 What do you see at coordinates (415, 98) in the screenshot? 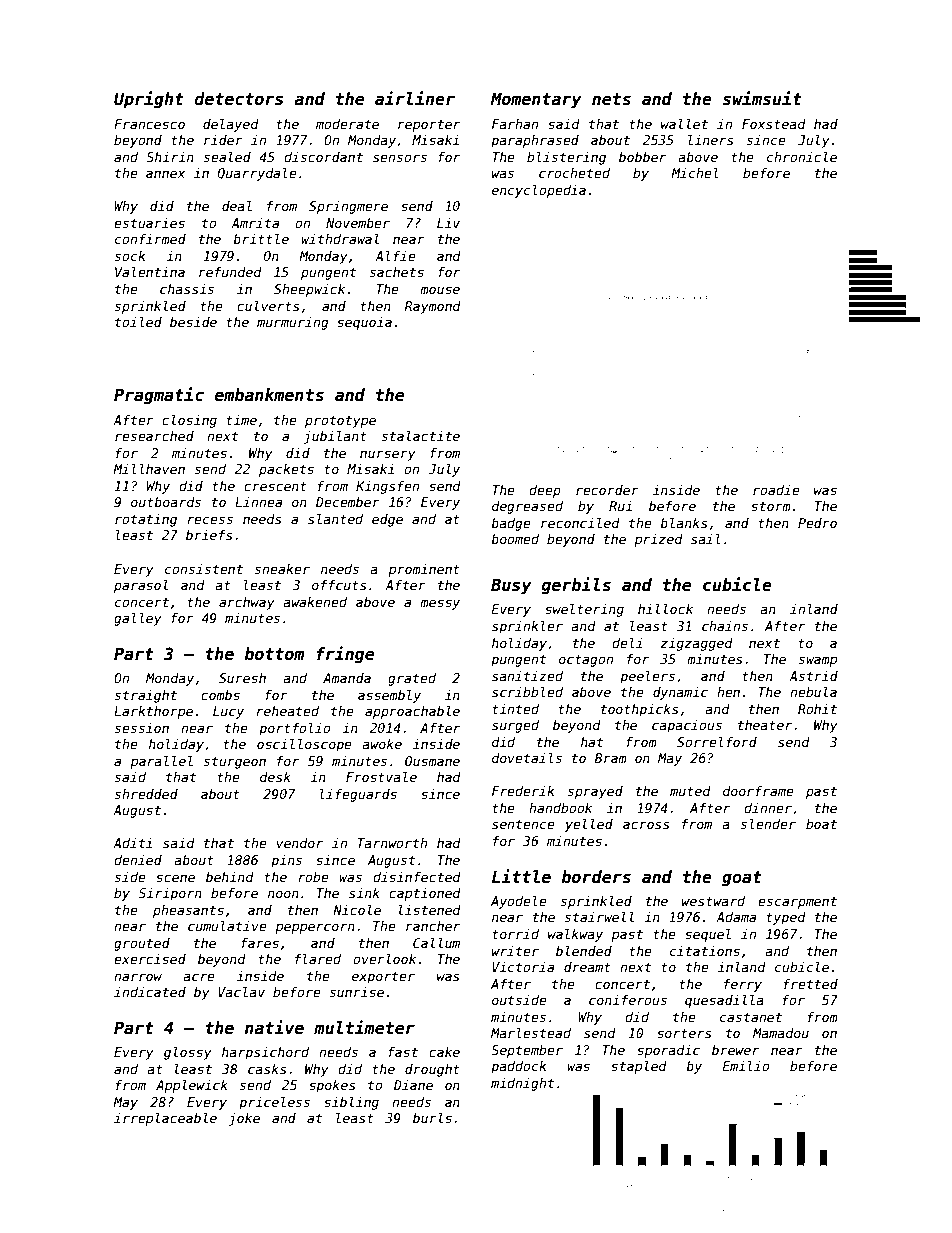
I see `airliner` at bounding box center [415, 98].
